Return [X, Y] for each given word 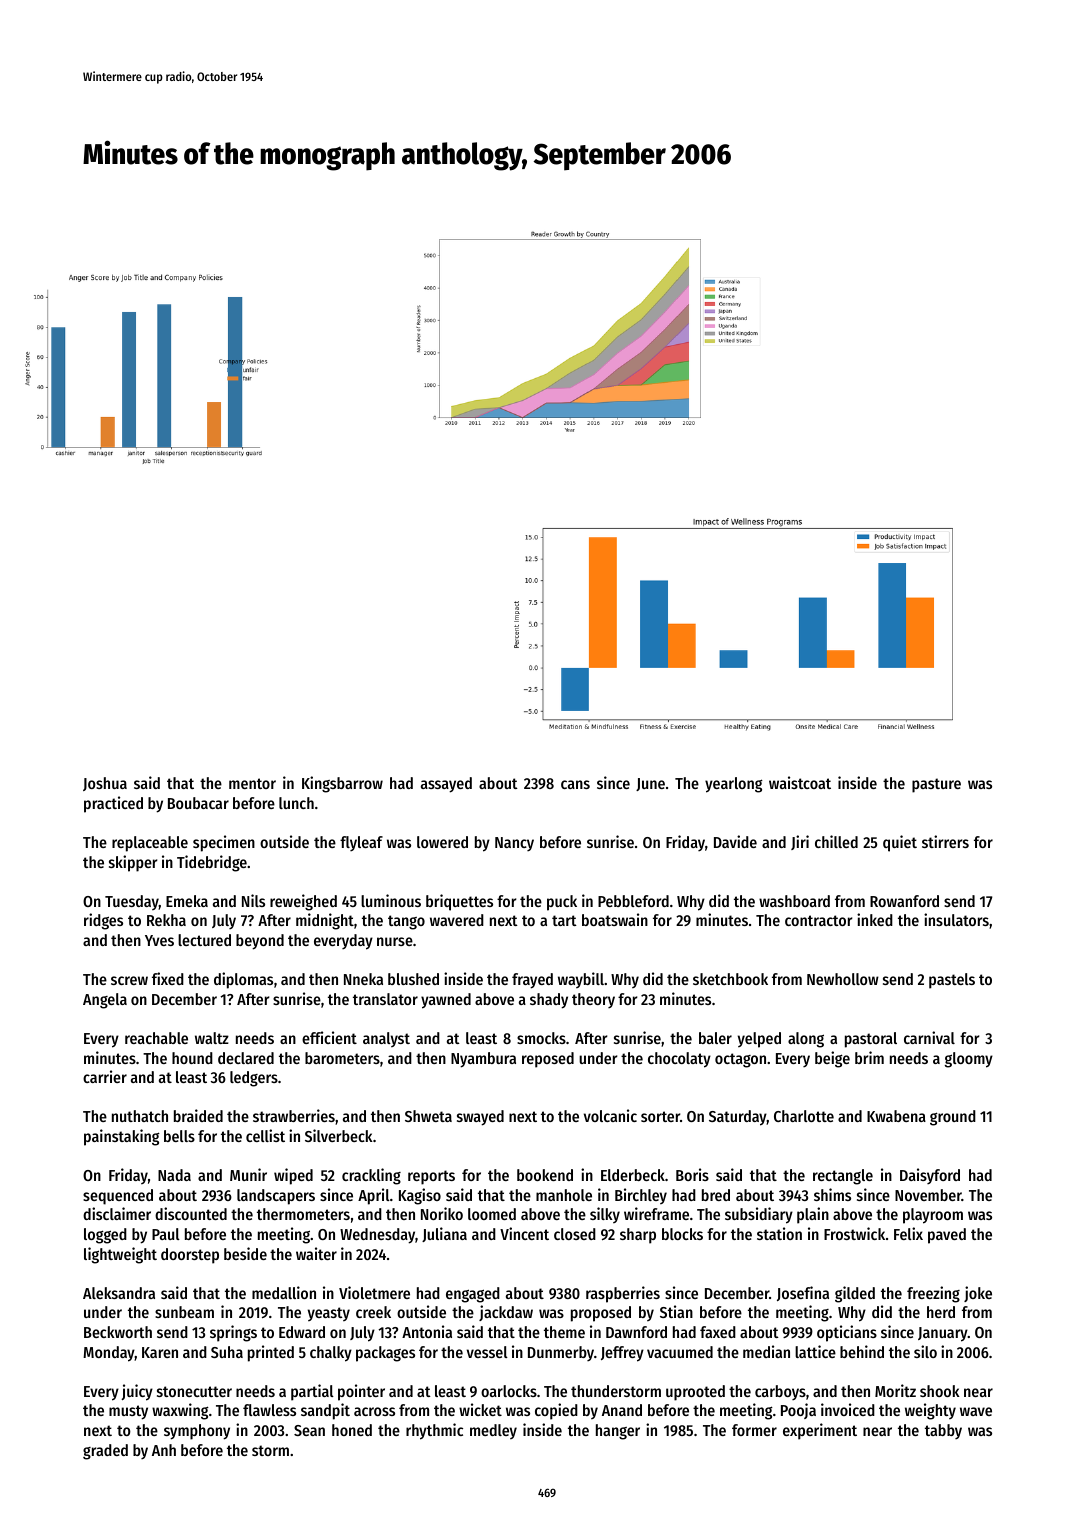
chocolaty [679, 1060]
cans [575, 784]
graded [105, 1452]
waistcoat [800, 782]
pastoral [871, 1040]
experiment [820, 1431]
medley [493, 1432]
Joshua [105, 784]
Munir [248, 1174]
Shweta [428, 1116]
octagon [740, 1060]
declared [246, 1058]
